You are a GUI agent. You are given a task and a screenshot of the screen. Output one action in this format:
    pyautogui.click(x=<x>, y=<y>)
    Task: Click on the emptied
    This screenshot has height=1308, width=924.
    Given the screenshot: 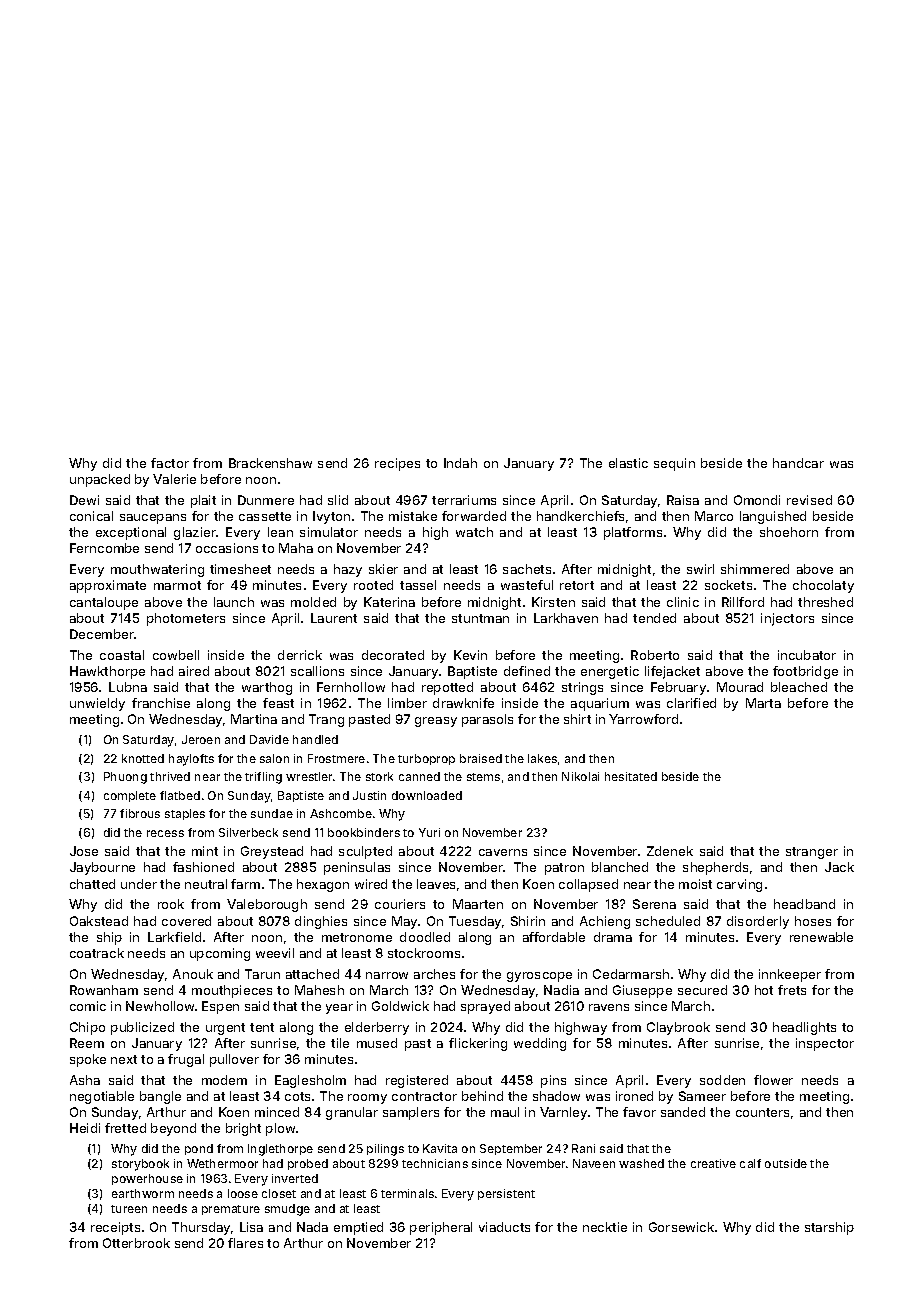 What is the action you would take?
    pyautogui.click(x=358, y=1228)
